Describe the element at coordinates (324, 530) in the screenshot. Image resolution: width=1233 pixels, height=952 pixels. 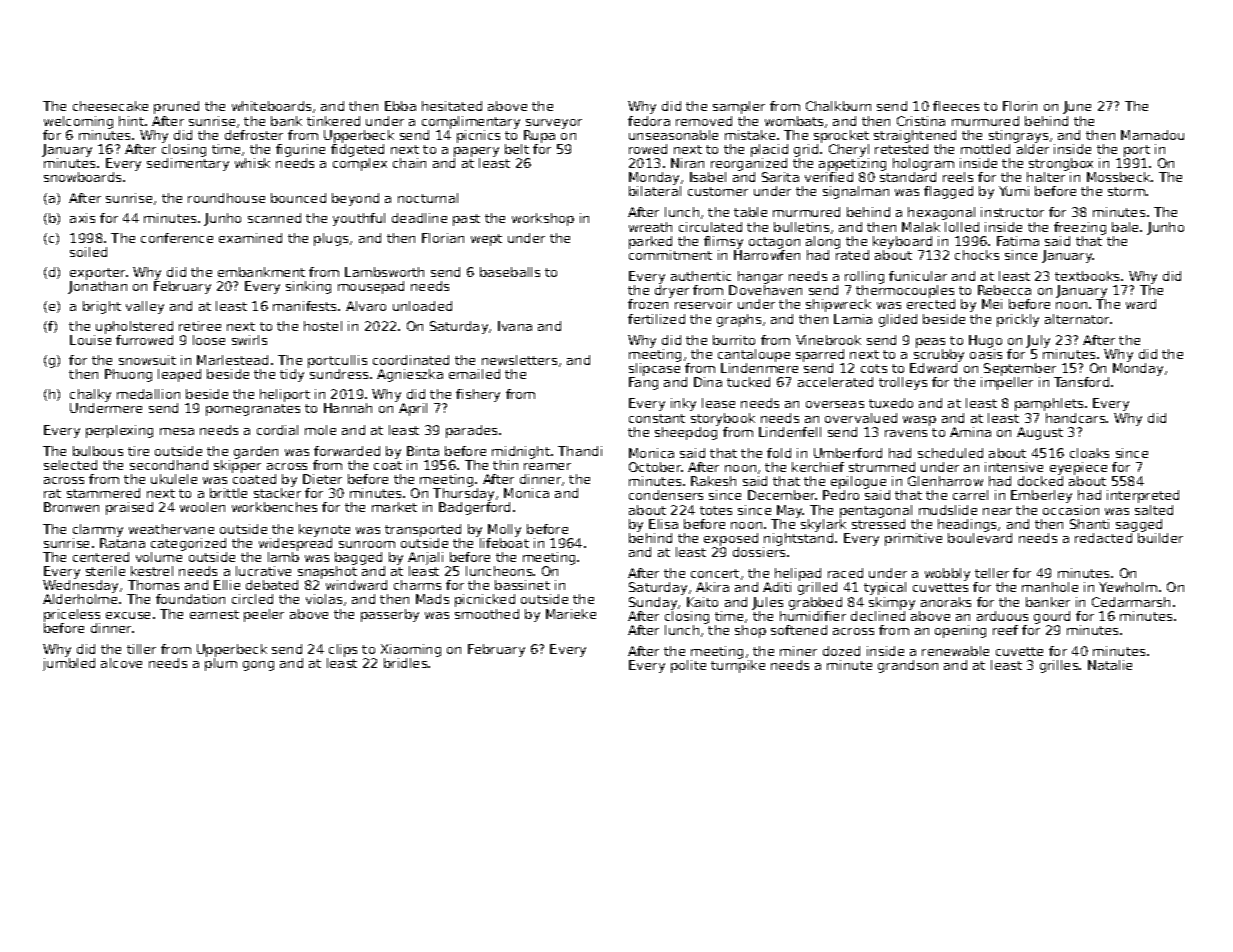
I see `keynote` at that location.
